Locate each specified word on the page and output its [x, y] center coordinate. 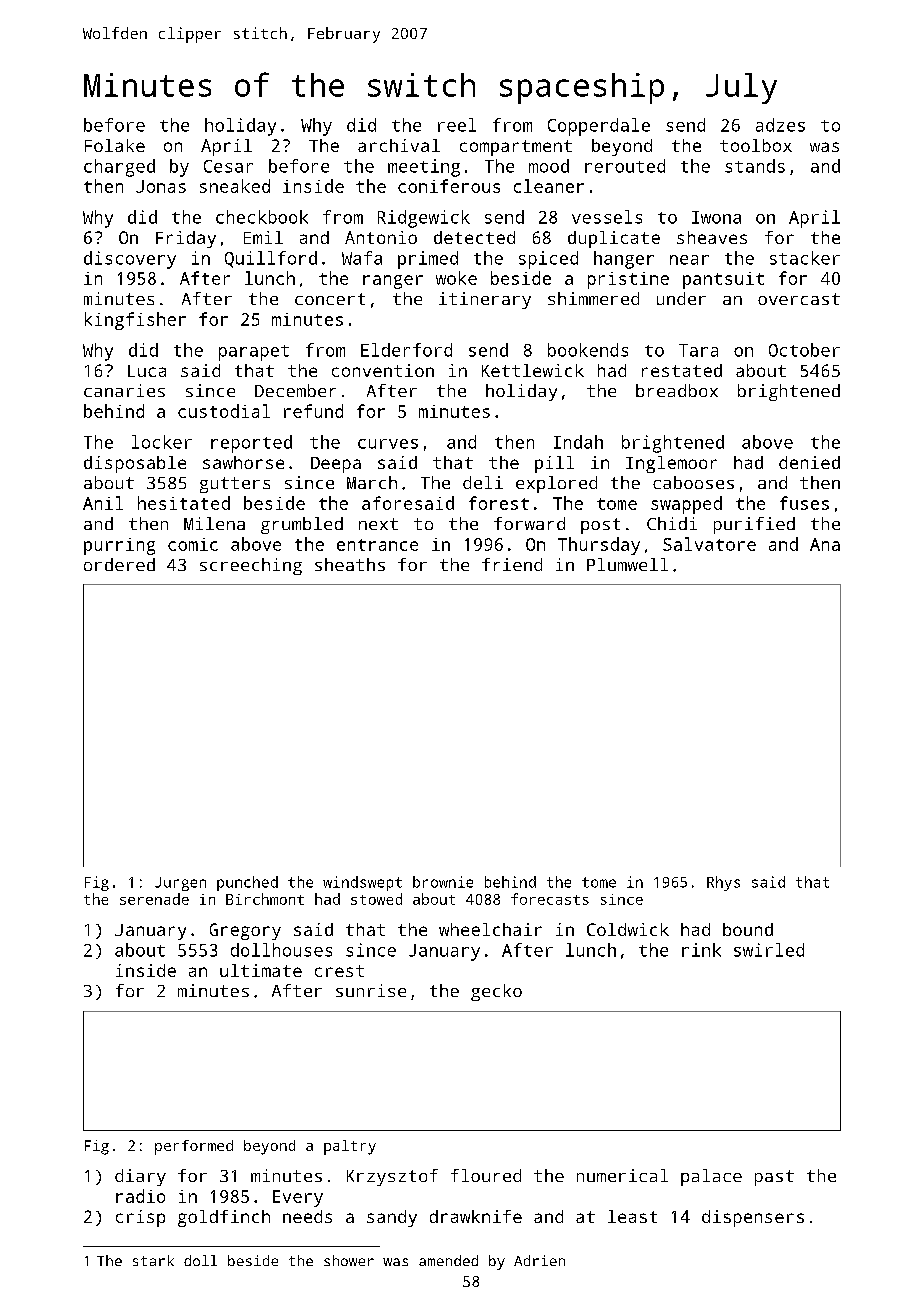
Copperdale [599, 127]
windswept [362, 883]
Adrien [539, 1260]
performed [194, 1147]
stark [153, 1260]
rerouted [625, 166]
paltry [350, 1147]
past [774, 1178]
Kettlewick [533, 370]
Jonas [161, 186]
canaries [124, 390]
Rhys [723, 883]
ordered [119, 564]
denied [809, 462]
